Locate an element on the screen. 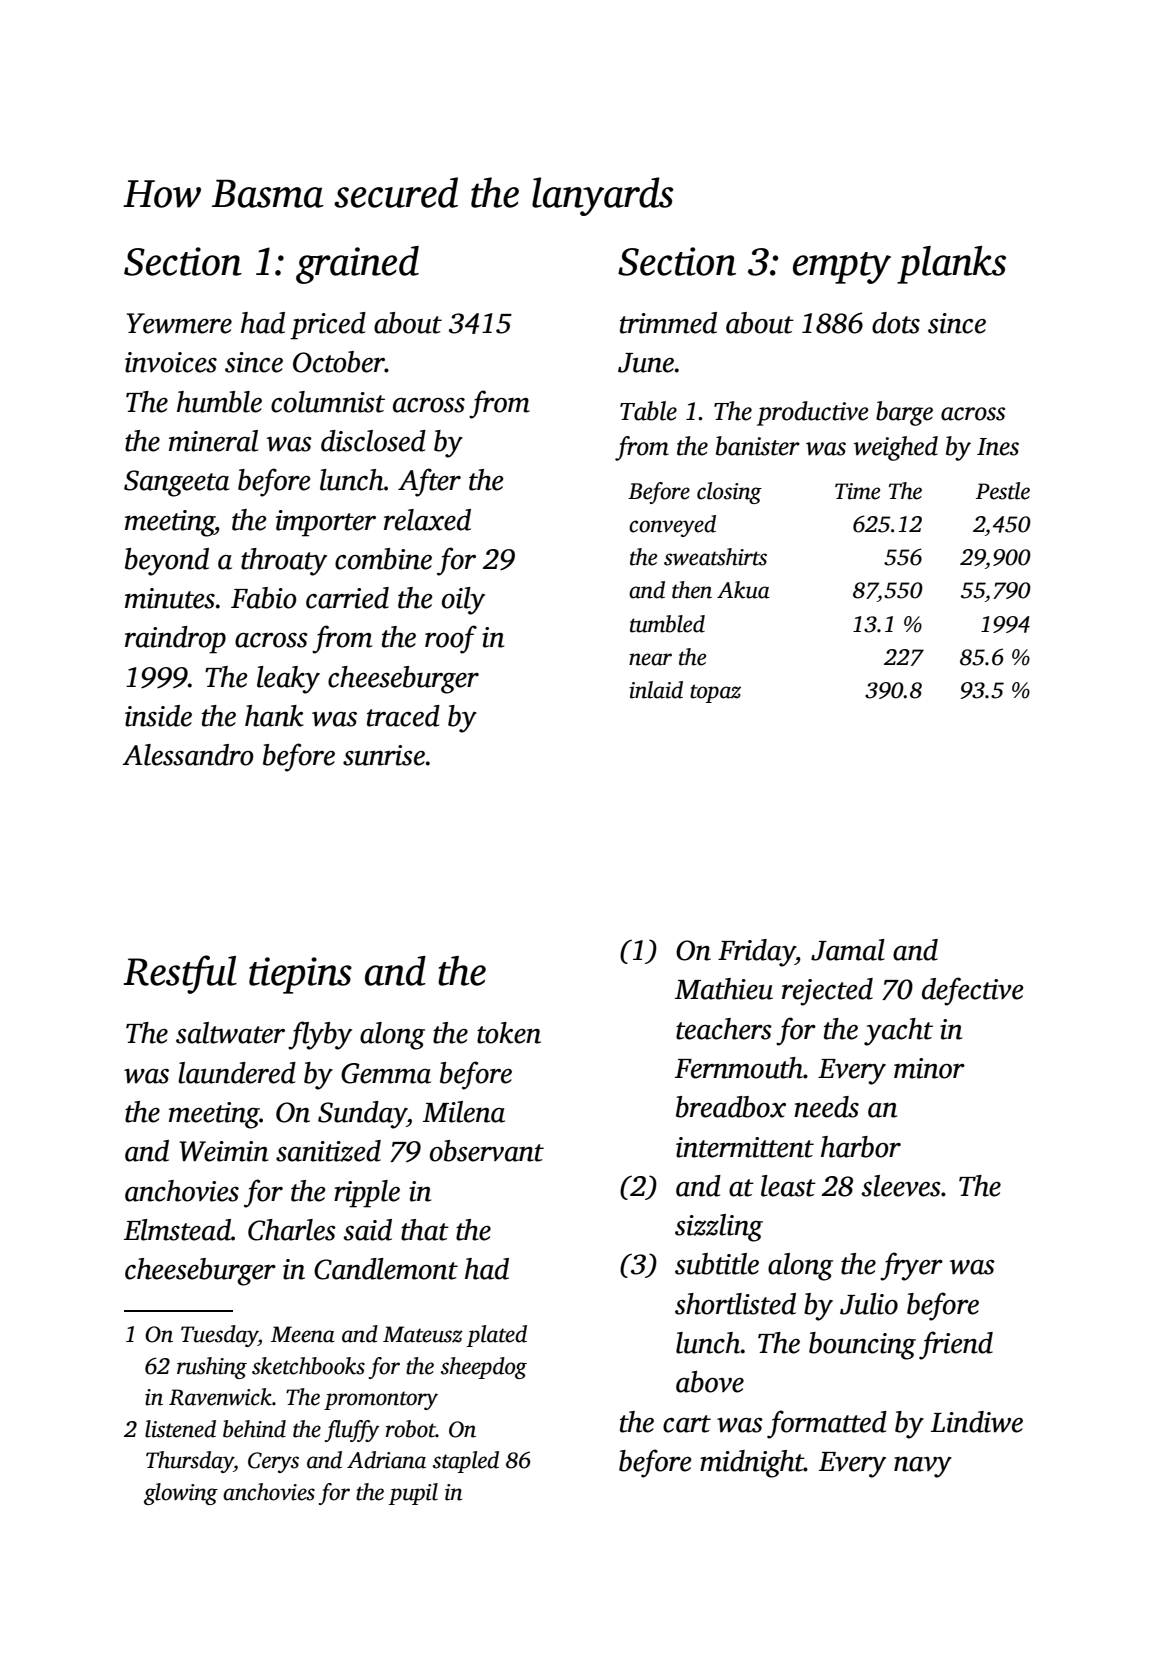 The image size is (1165, 1654). formatted is located at coordinates (827, 1424).
